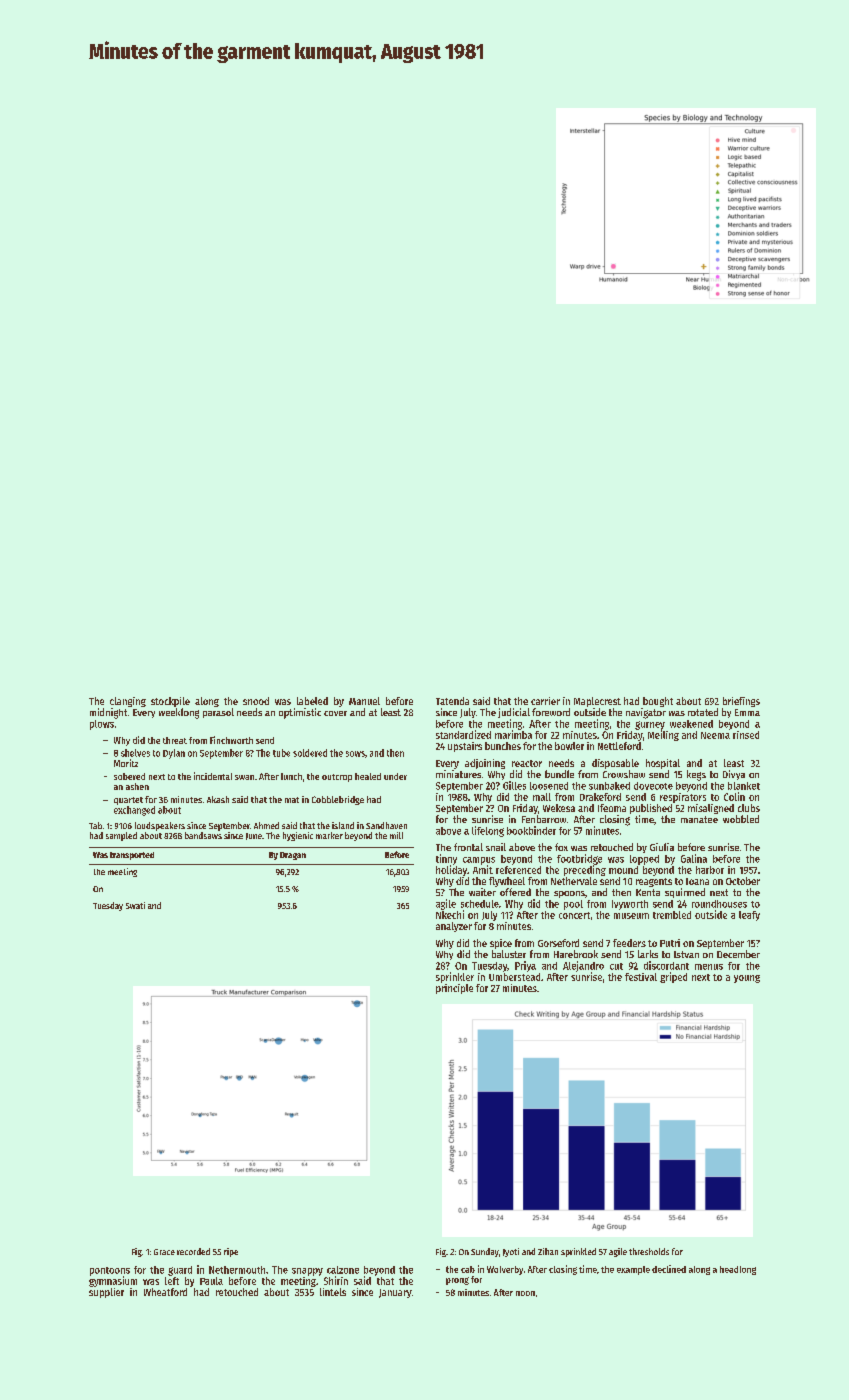 The image size is (849, 1400). What do you see at coordinates (578, 1252) in the screenshot?
I see `sprinkled` at bounding box center [578, 1252].
